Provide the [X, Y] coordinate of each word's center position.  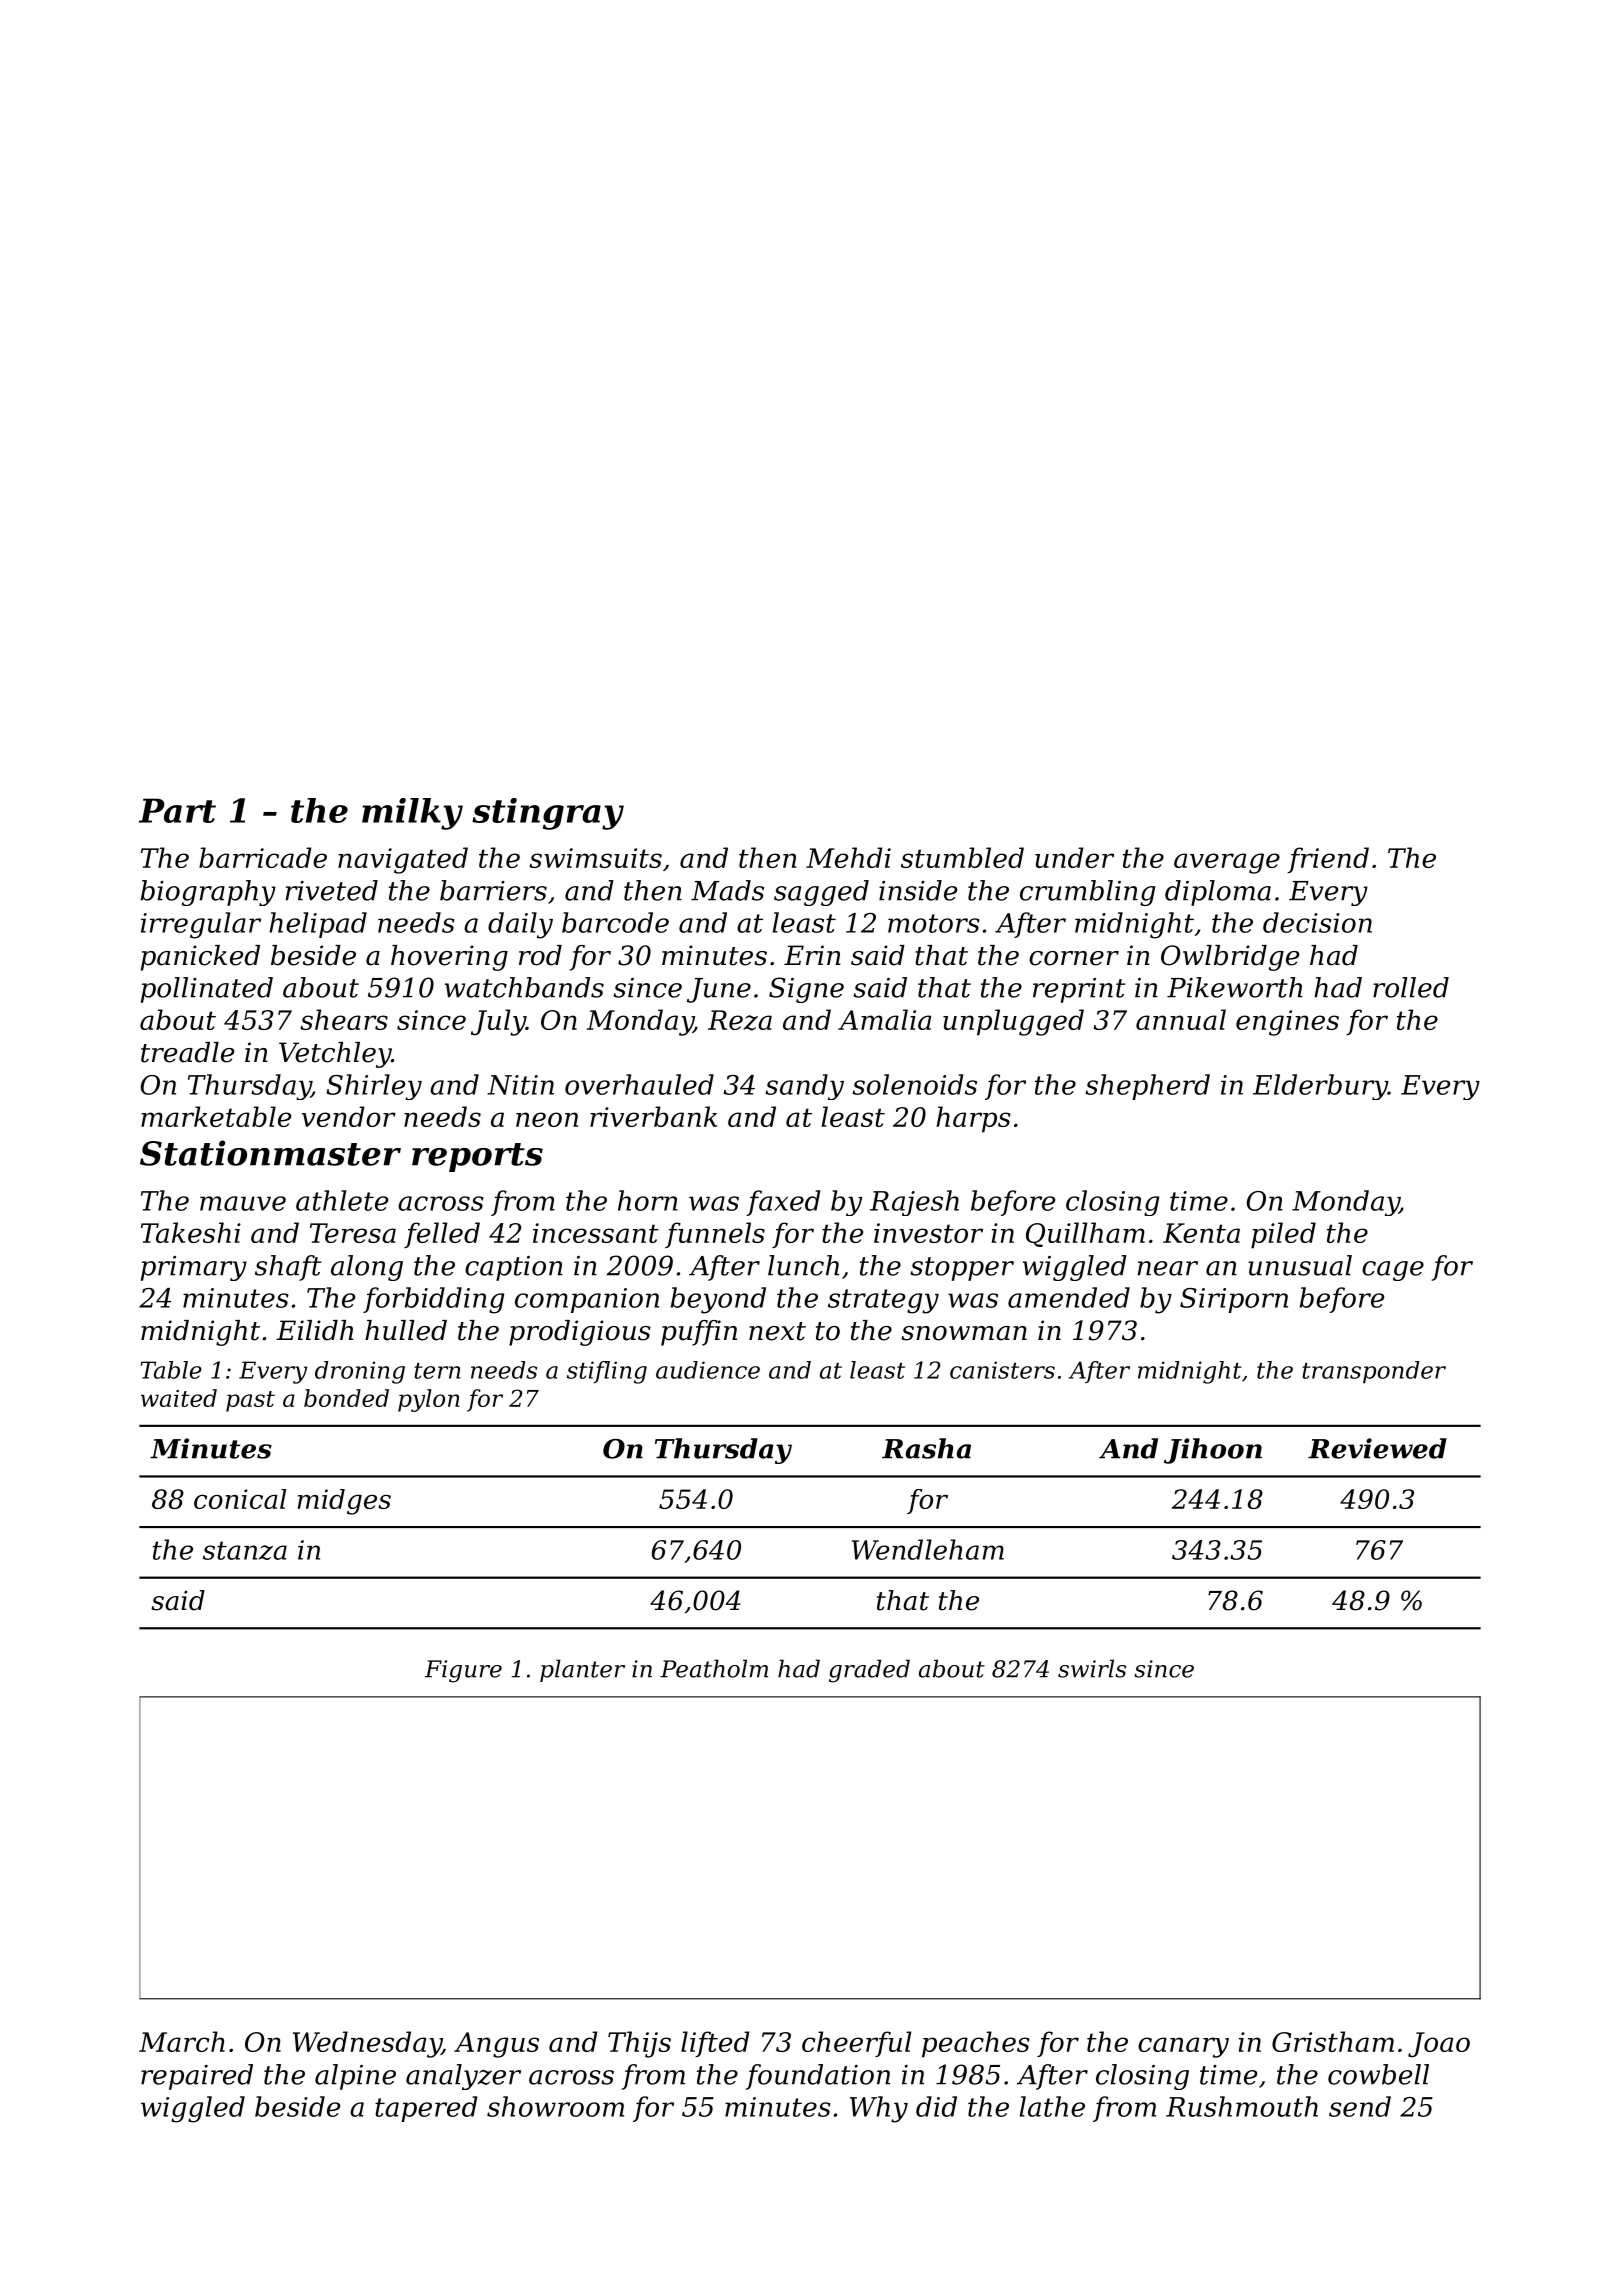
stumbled [962, 857]
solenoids [914, 1084]
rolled [1411, 987]
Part [177, 810]
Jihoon [1213, 1451]
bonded [346, 1398]
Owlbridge [1230, 958]
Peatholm [714, 1668]
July [498, 1022]
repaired [197, 2077]
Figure [463, 1671]
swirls [1092, 1668]
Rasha [926, 1448]
